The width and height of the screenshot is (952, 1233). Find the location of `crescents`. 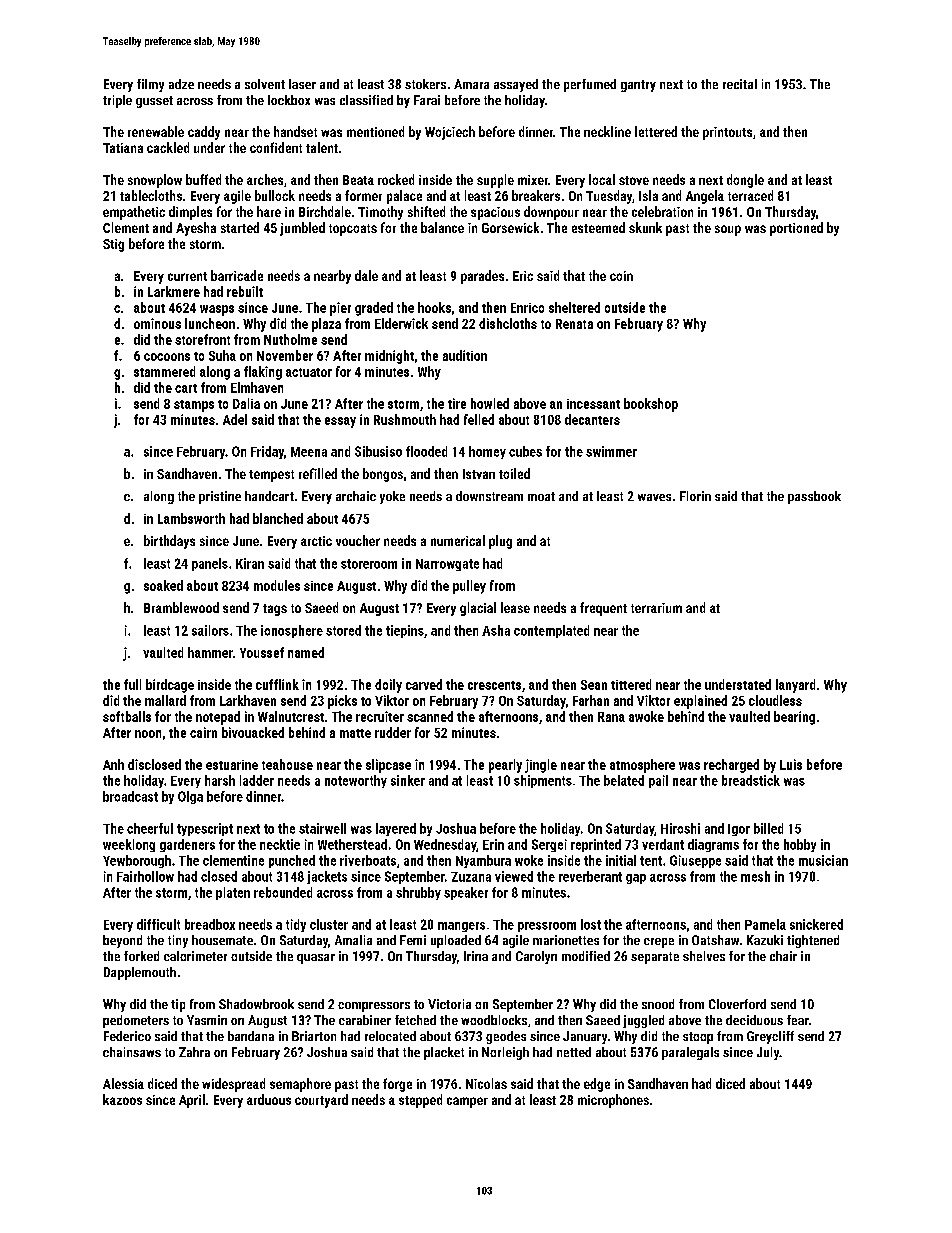

crescents is located at coordinates (494, 685).
